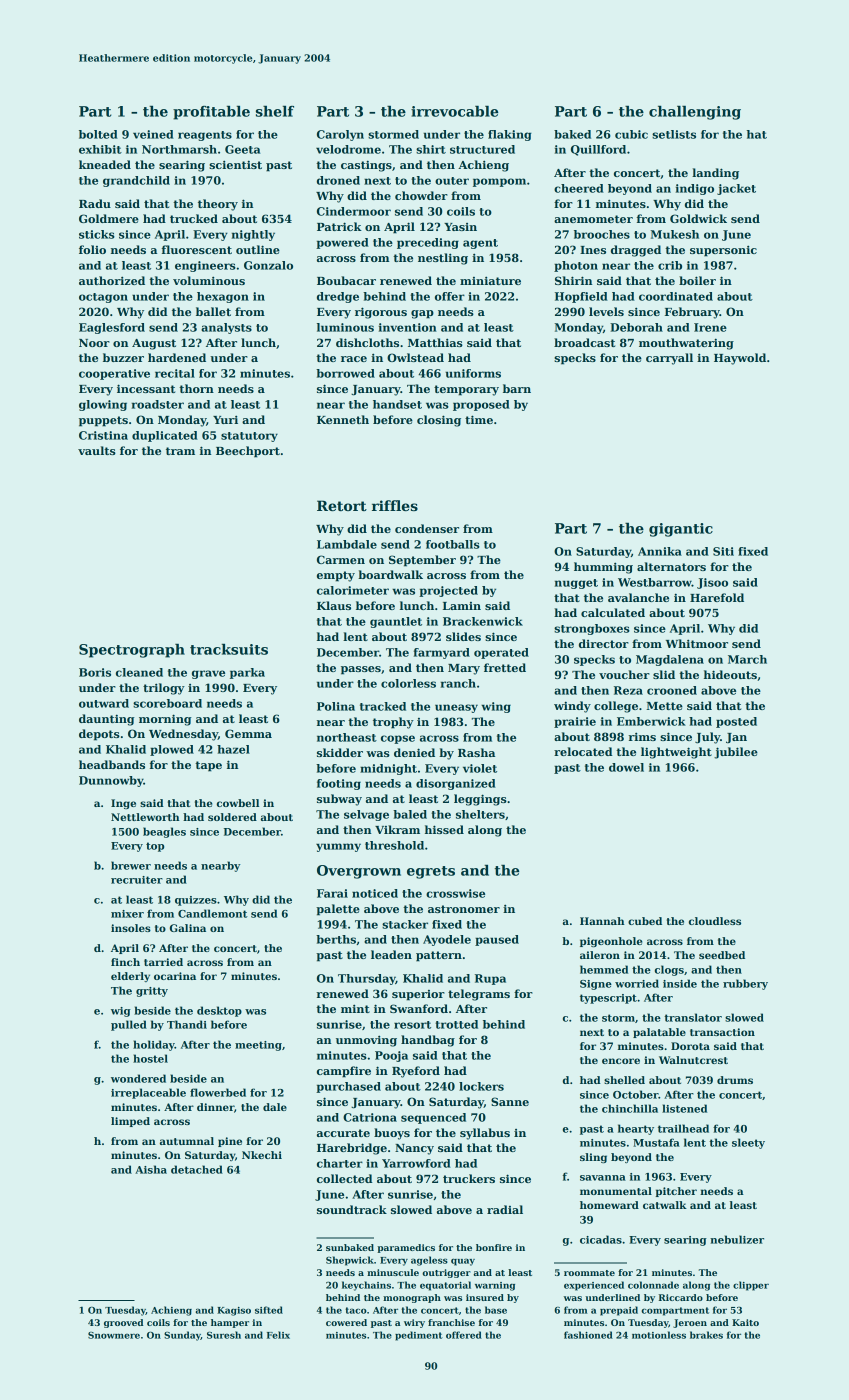 The width and height of the document is (849, 1400). I want to click on pompom, so click(499, 182).
